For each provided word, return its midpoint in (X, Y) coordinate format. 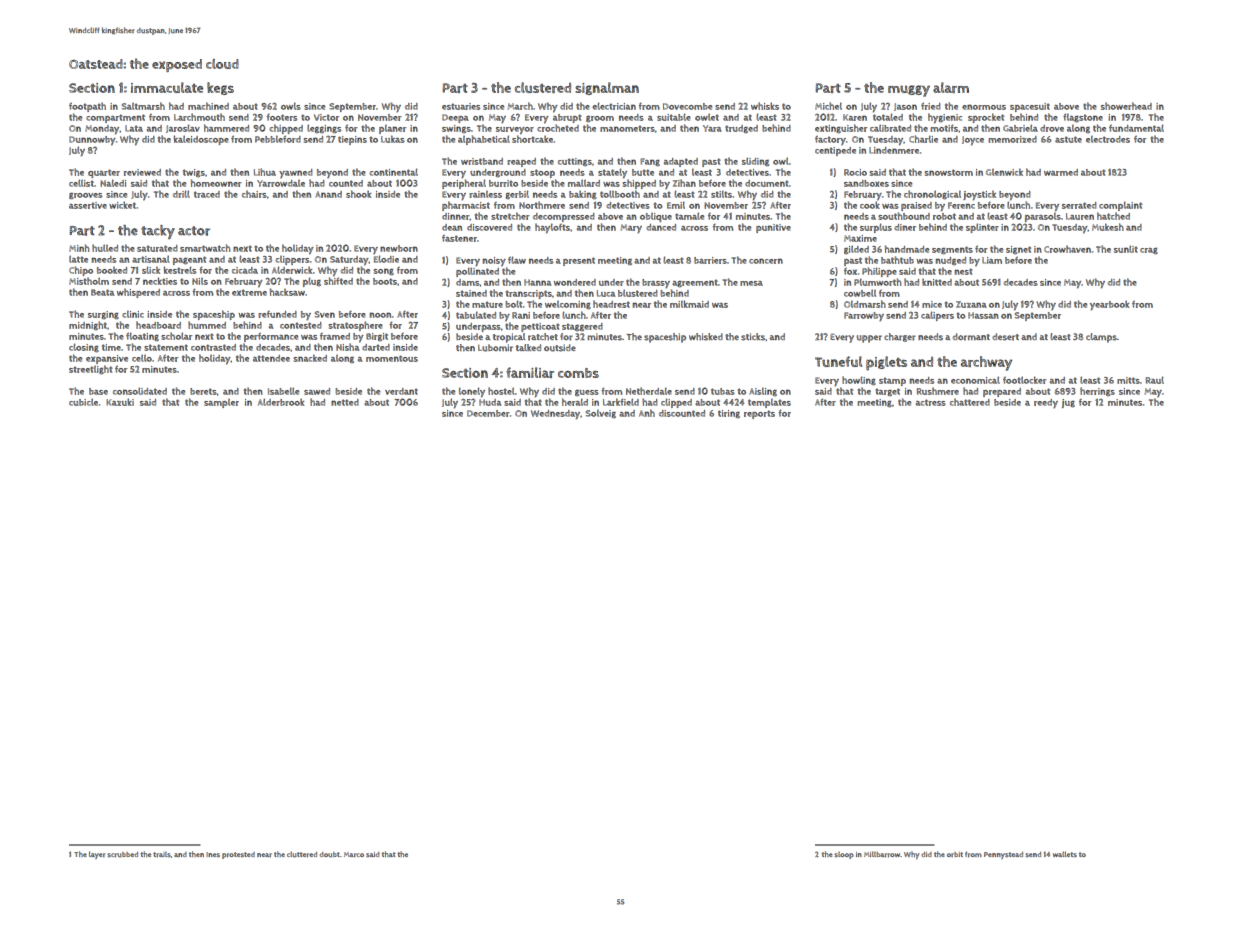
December (488, 413)
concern (766, 261)
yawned (296, 173)
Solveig (601, 414)
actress (931, 402)
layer (97, 855)
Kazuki (120, 402)
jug (1068, 403)
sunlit (1126, 249)
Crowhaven (1067, 249)
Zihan (684, 183)
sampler (221, 403)
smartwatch (205, 248)
